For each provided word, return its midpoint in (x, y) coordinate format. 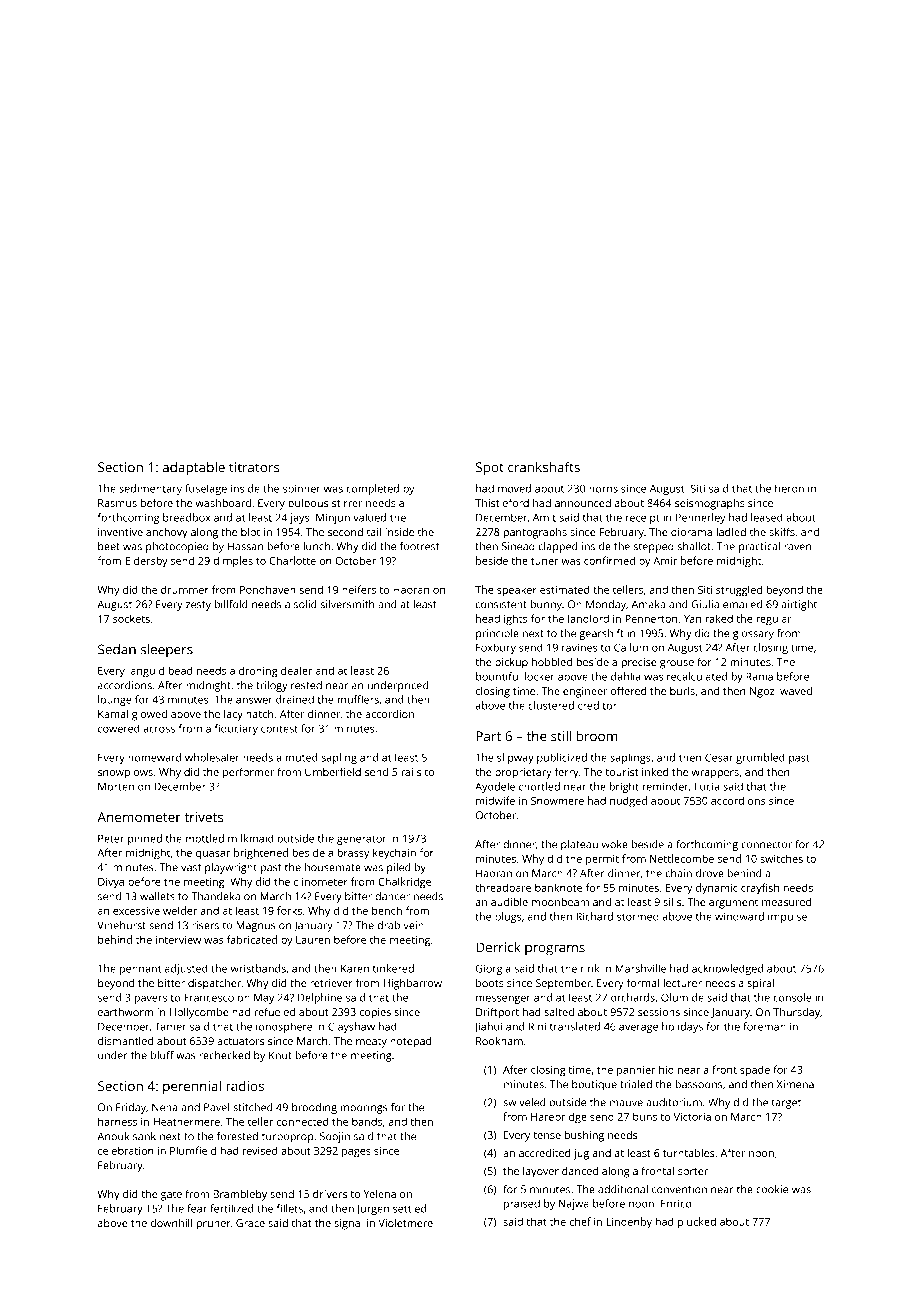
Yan (692, 619)
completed (372, 489)
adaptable (193, 469)
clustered (551, 705)
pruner (214, 1225)
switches (781, 858)
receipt (643, 519)
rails (411, 772)
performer (248, 773)
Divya (111, 883)
